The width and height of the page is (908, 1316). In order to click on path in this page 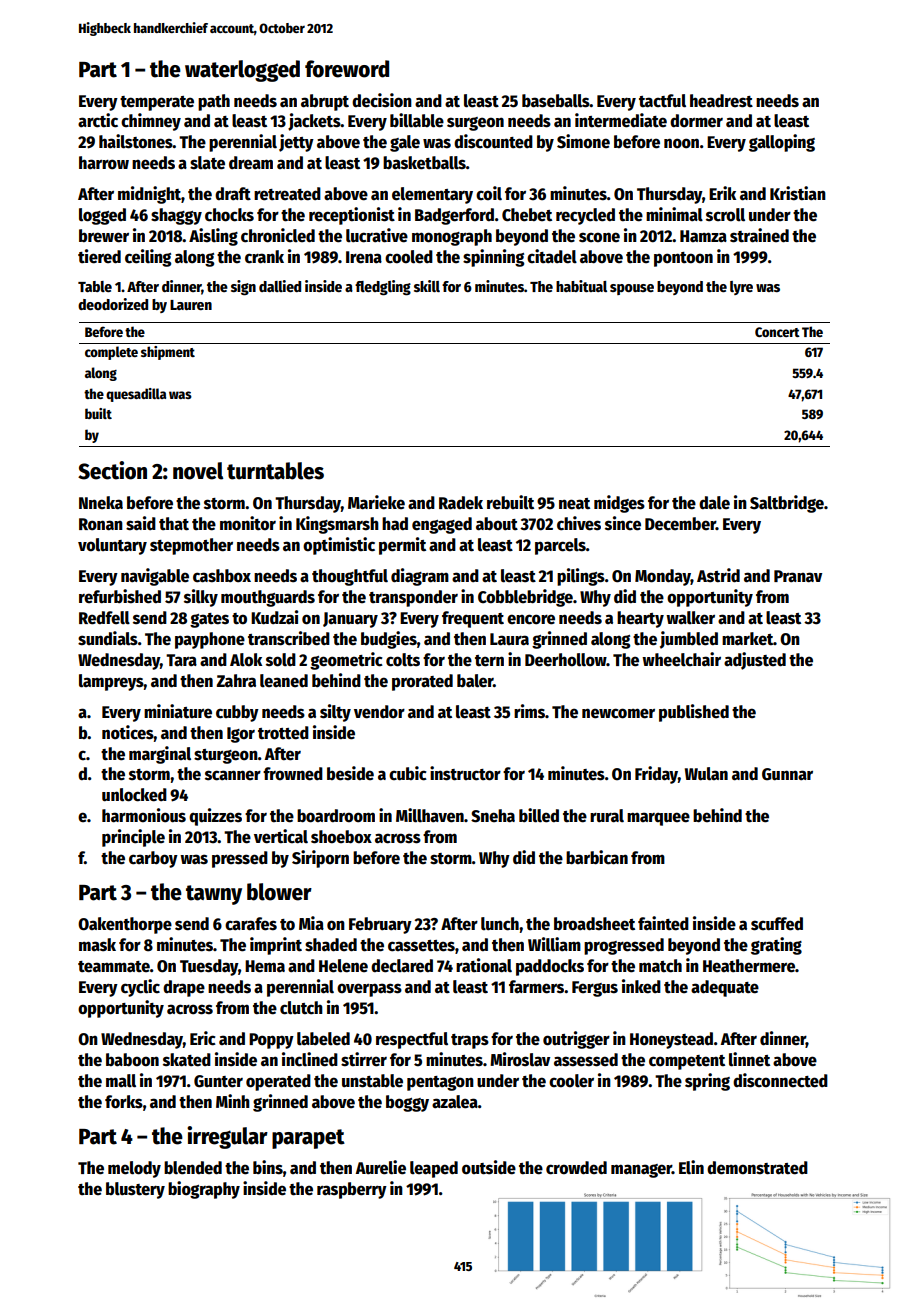, I will do `click(214, 102)`.
